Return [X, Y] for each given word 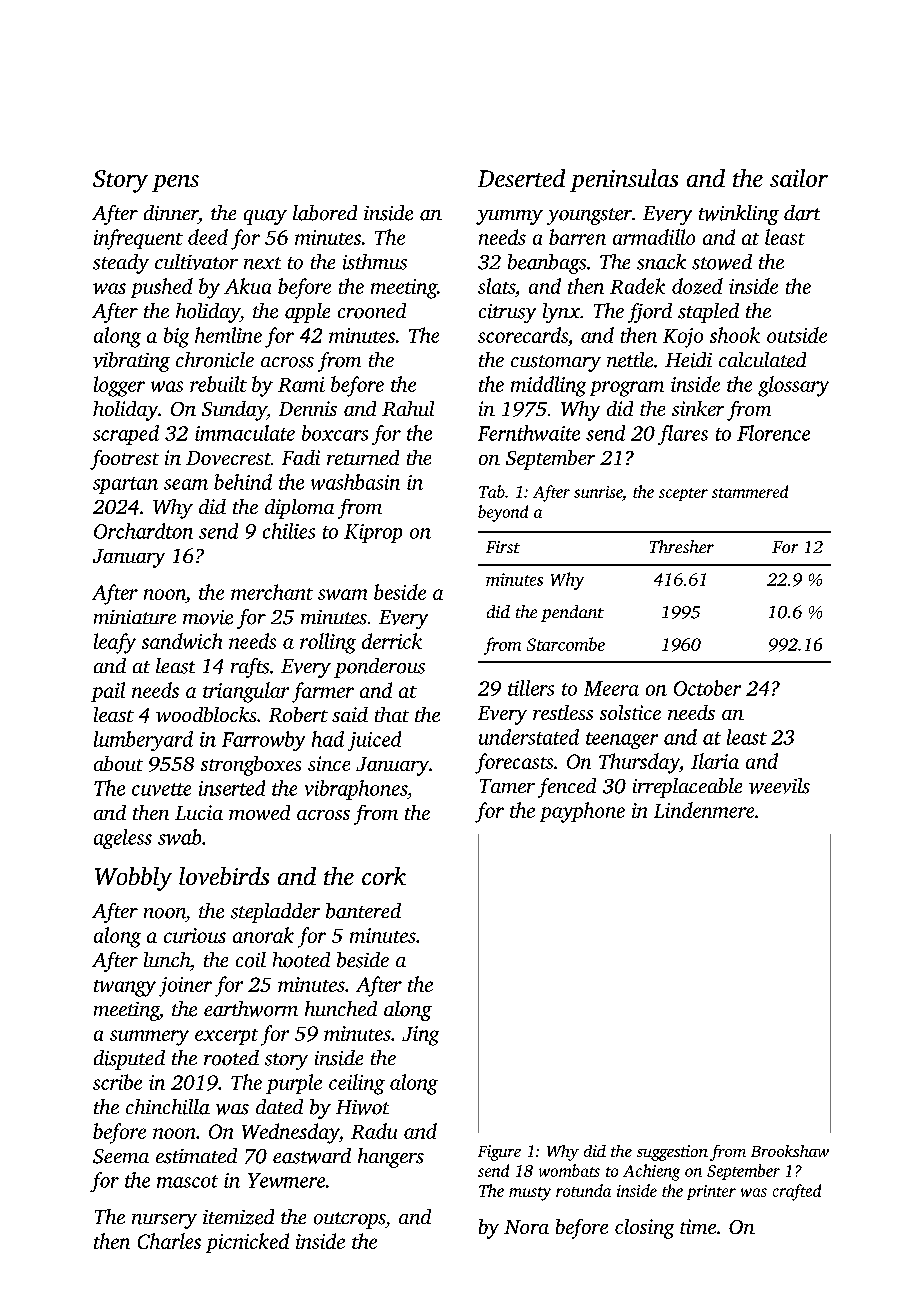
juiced [374, 741]
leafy [115, 643]
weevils [779, 786]
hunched [341, 1008]
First [503, 547]
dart [802, 213]
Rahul [408, 408]
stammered [750, 491]
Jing [420, 1036]
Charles [169, 1241]
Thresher [682, 546]
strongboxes [251, 766]
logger [119, 386]
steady [121, 264]
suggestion [672, 1153]
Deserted [521, 178]
